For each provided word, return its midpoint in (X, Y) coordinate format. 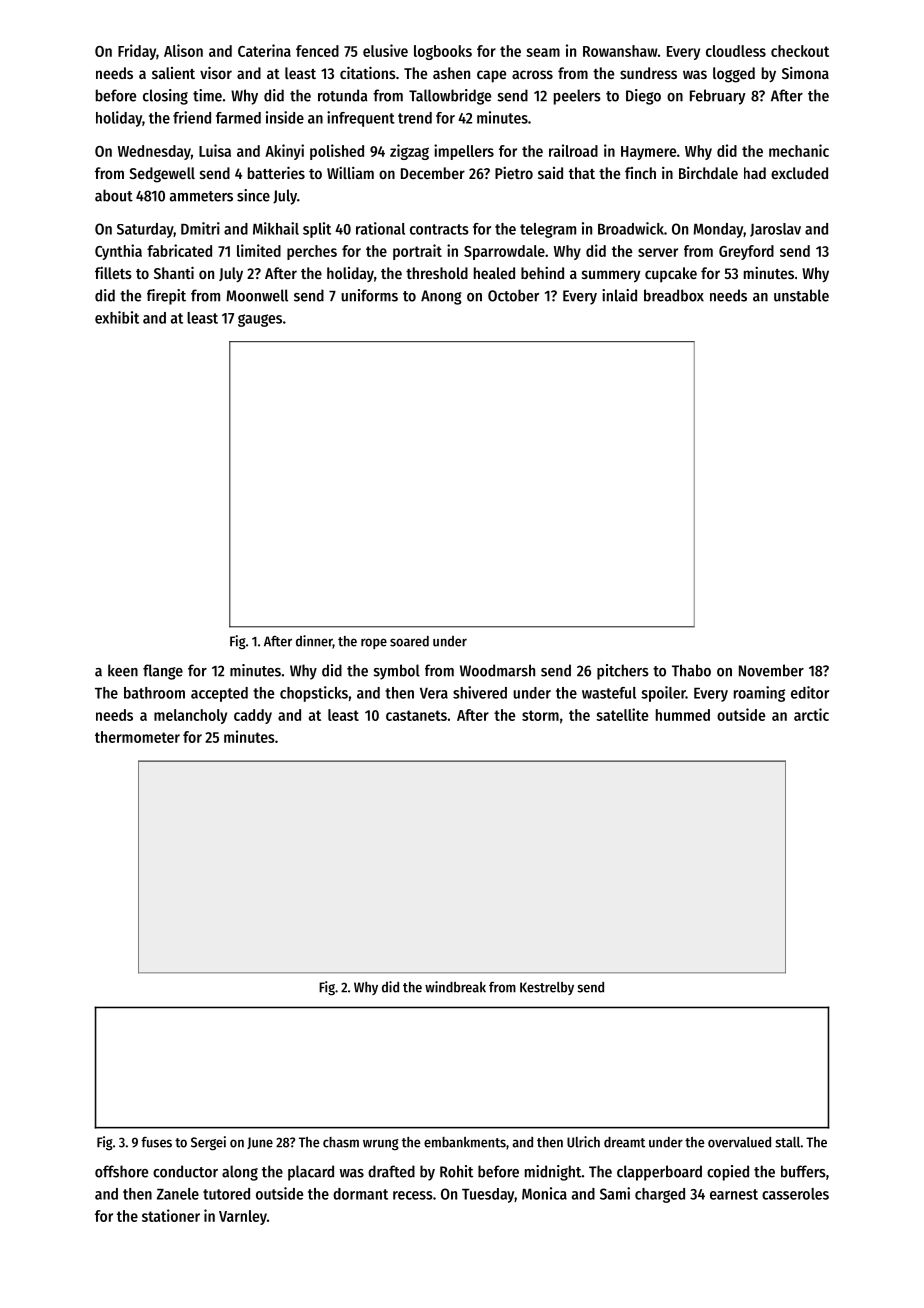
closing (165, 97)
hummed (683, 715)
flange (163, 672)
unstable (801, 295)
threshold (437, 273)
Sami (615, 1193)
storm (540, 715)
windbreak (455, 987)
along (240, 1173)
